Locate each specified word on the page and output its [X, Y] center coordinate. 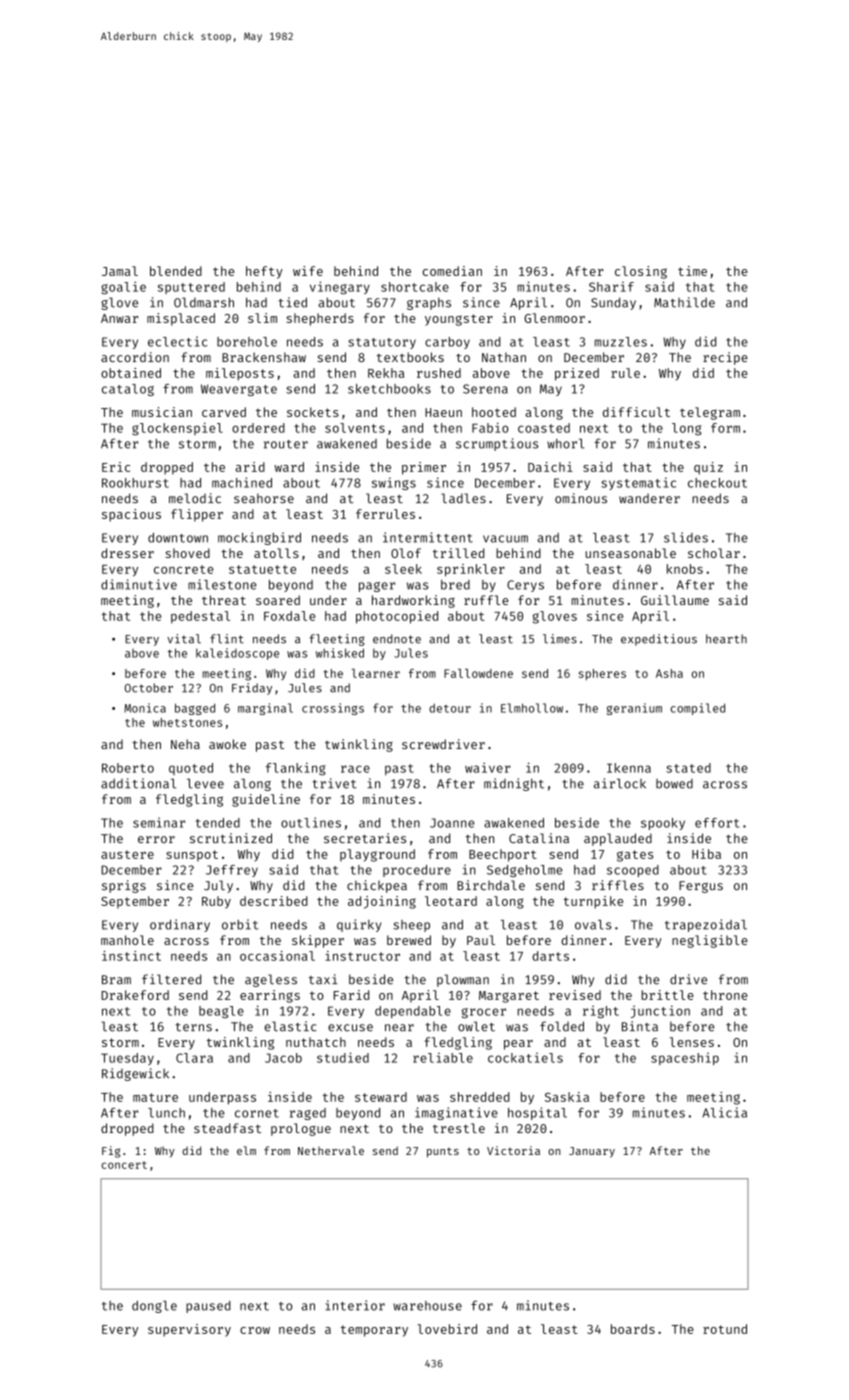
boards [633, 1329]
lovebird [447, 1329]
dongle [154, 1307]
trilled [458, 553]
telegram [710, 413]
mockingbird [259, 538]
